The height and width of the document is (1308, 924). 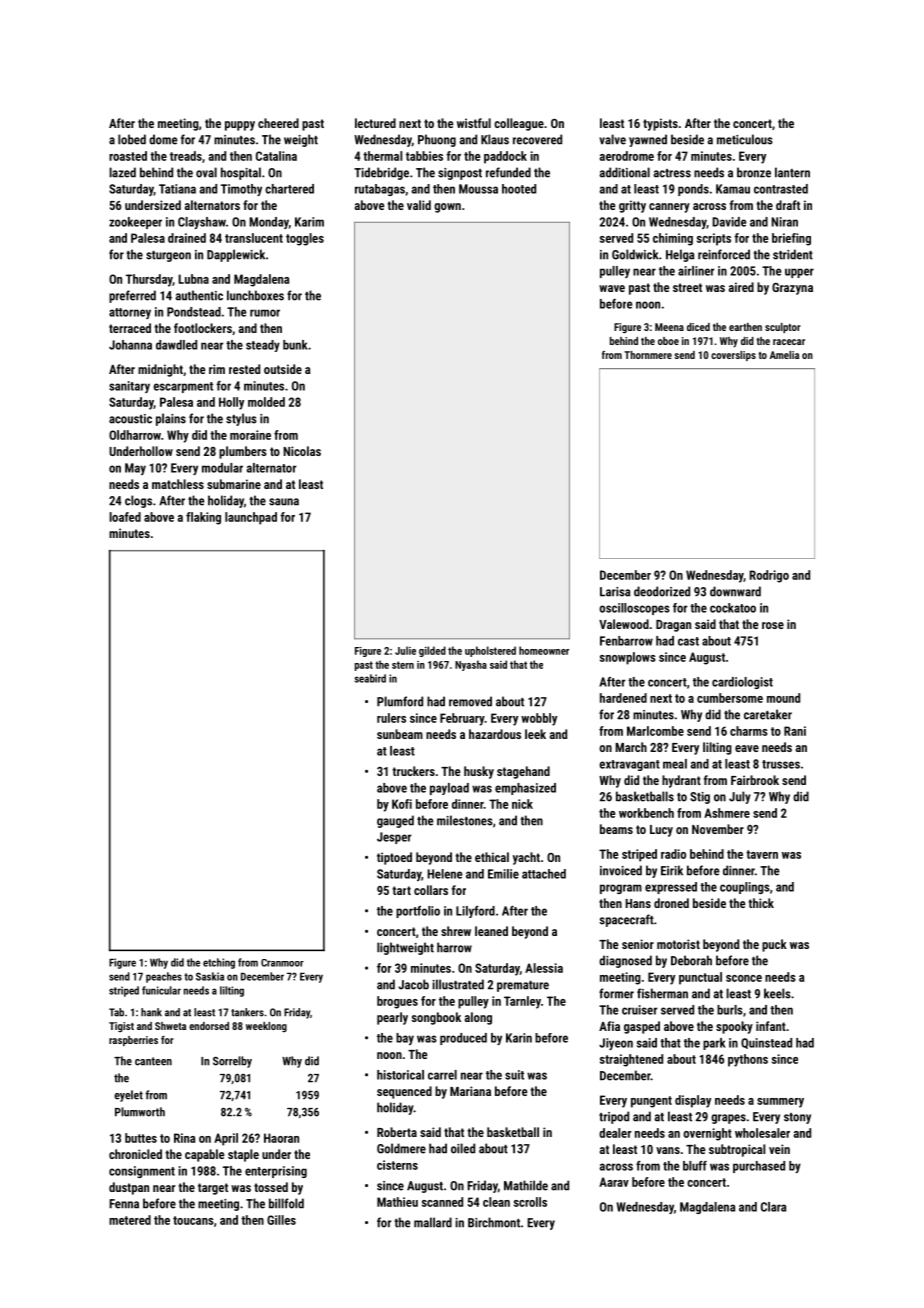 I want to click on metered, so click(x=130, y=1220).
